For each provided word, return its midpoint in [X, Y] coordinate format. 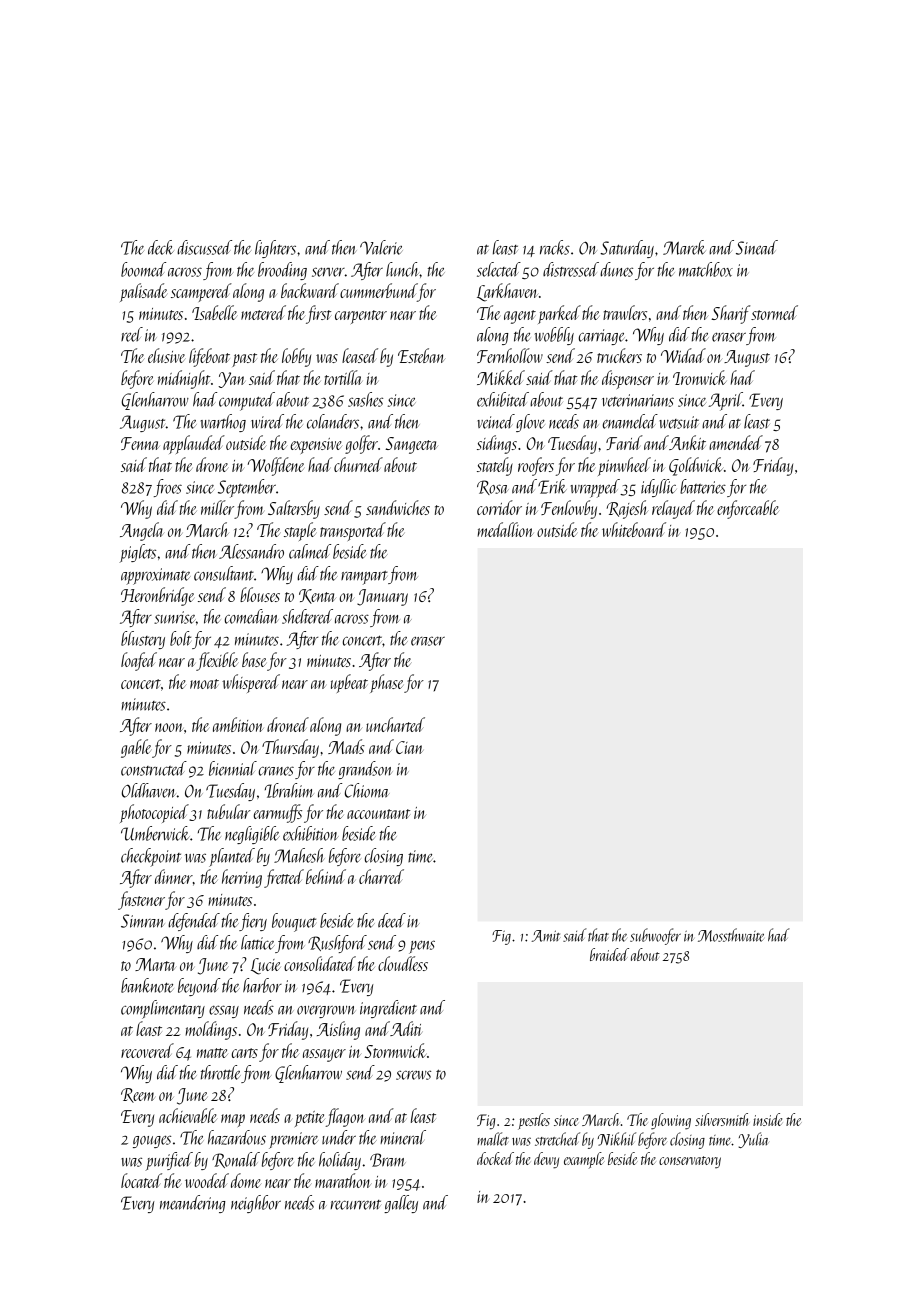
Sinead [757, 247]
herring [242, 878]
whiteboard [634, 529]
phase [386, 683]
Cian [409, 747]
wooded [207, 1180]
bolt [180, 638]
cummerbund [378, 290]
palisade [143, 292]
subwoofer [655, 936]
